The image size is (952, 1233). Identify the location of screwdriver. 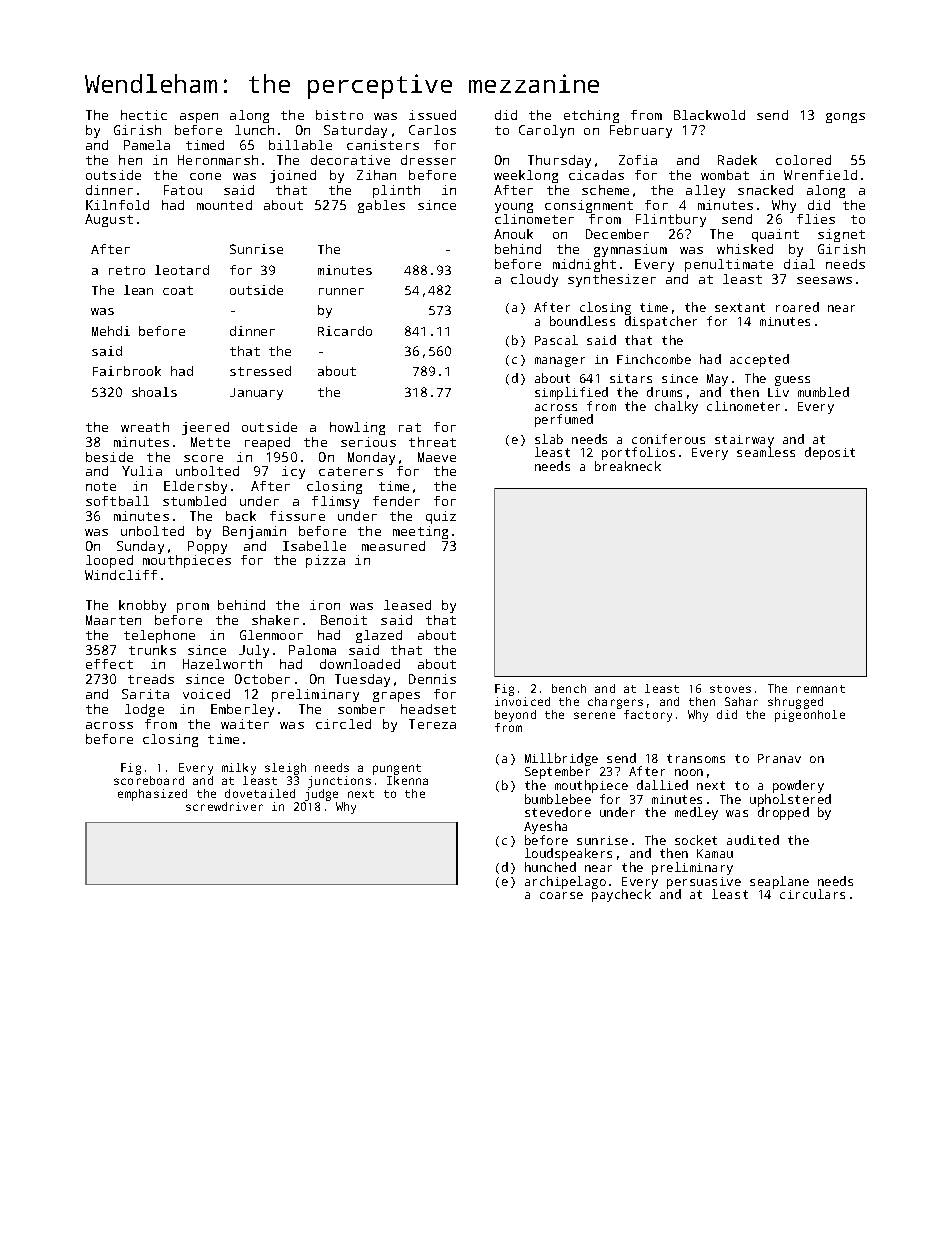
(224, 806).
